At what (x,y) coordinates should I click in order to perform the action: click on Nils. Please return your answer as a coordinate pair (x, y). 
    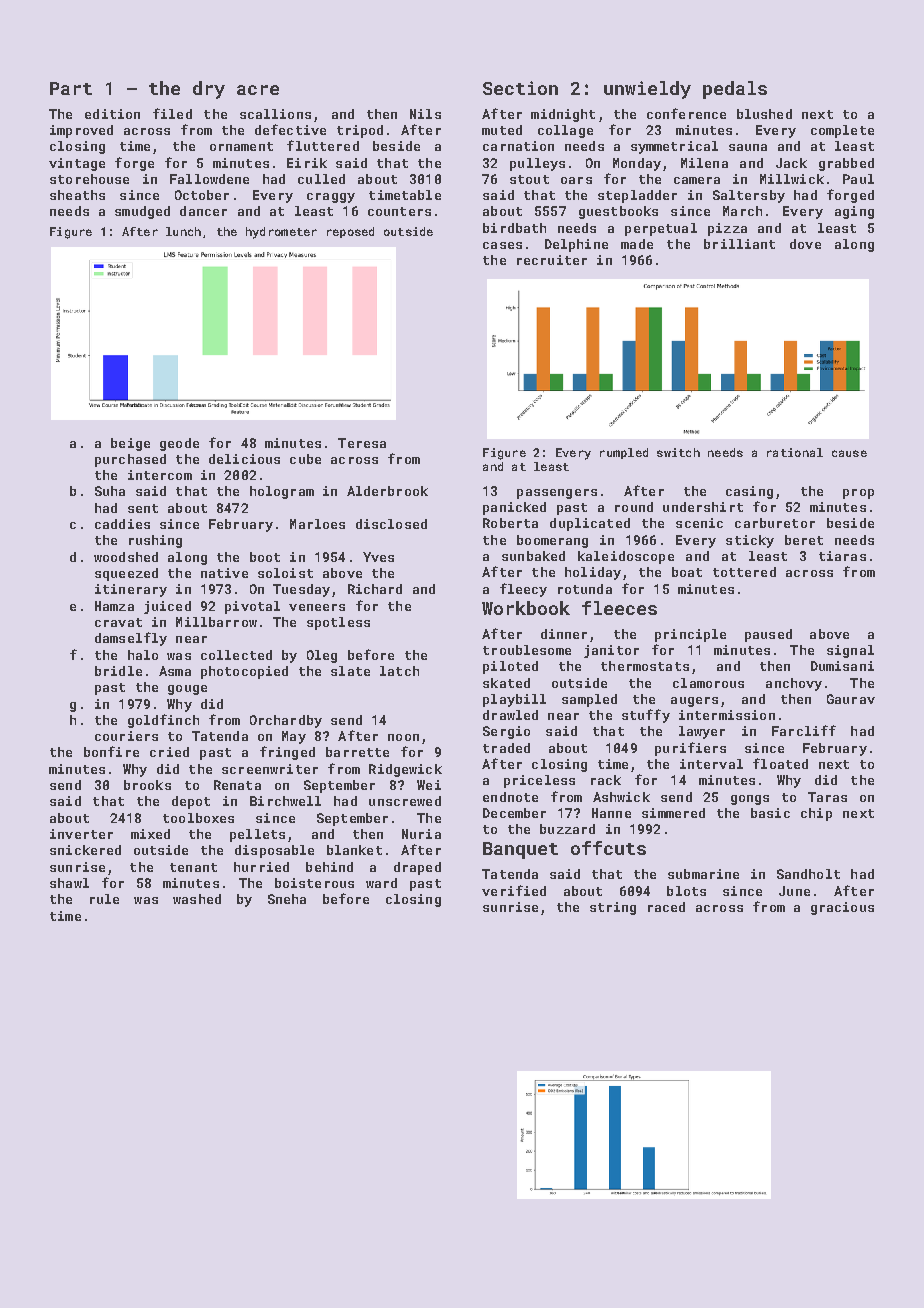
    Looking at the image, I should click on (425, 114).
